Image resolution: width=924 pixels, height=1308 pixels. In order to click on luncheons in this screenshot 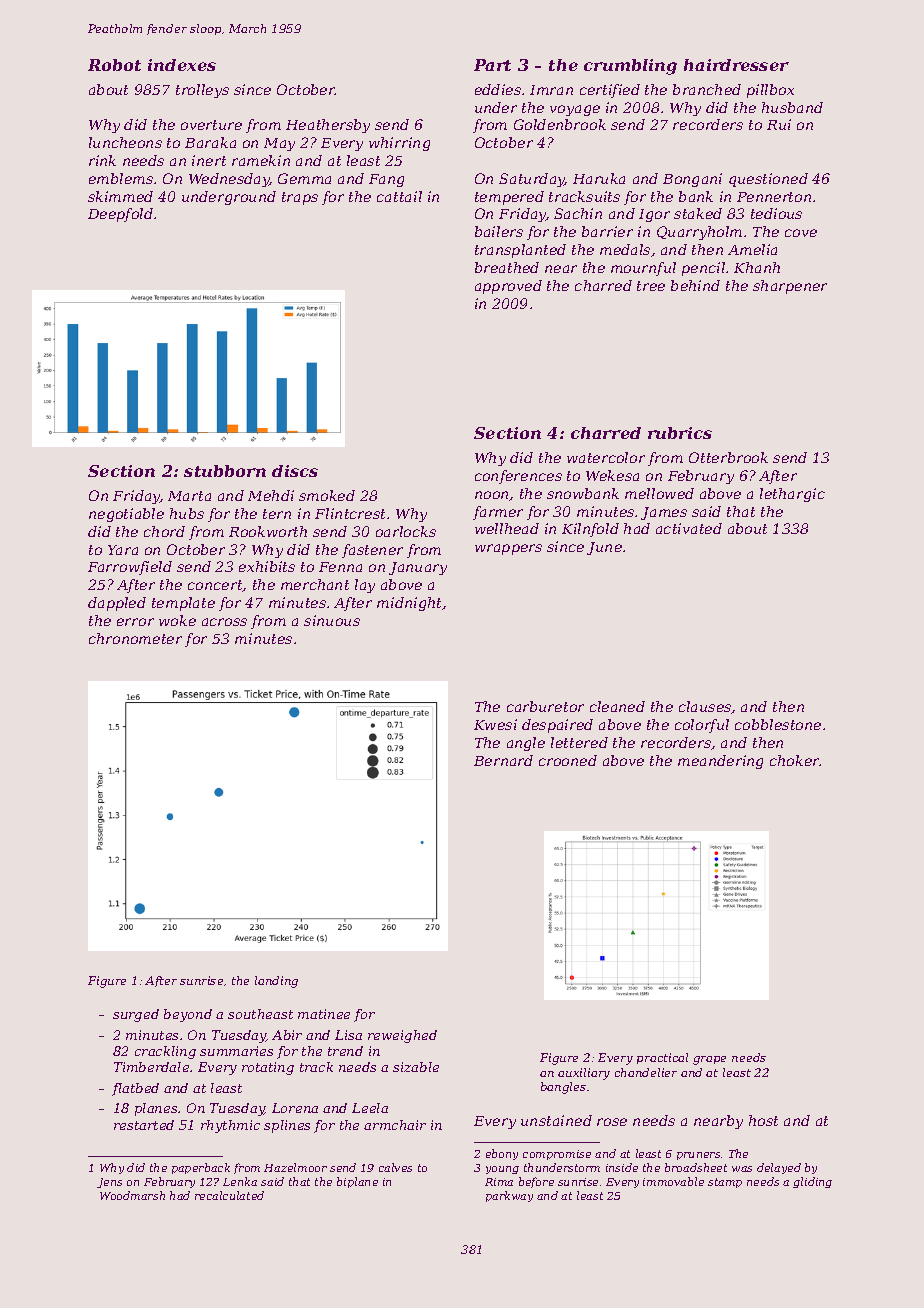, I will do `click(125, 142)`.
